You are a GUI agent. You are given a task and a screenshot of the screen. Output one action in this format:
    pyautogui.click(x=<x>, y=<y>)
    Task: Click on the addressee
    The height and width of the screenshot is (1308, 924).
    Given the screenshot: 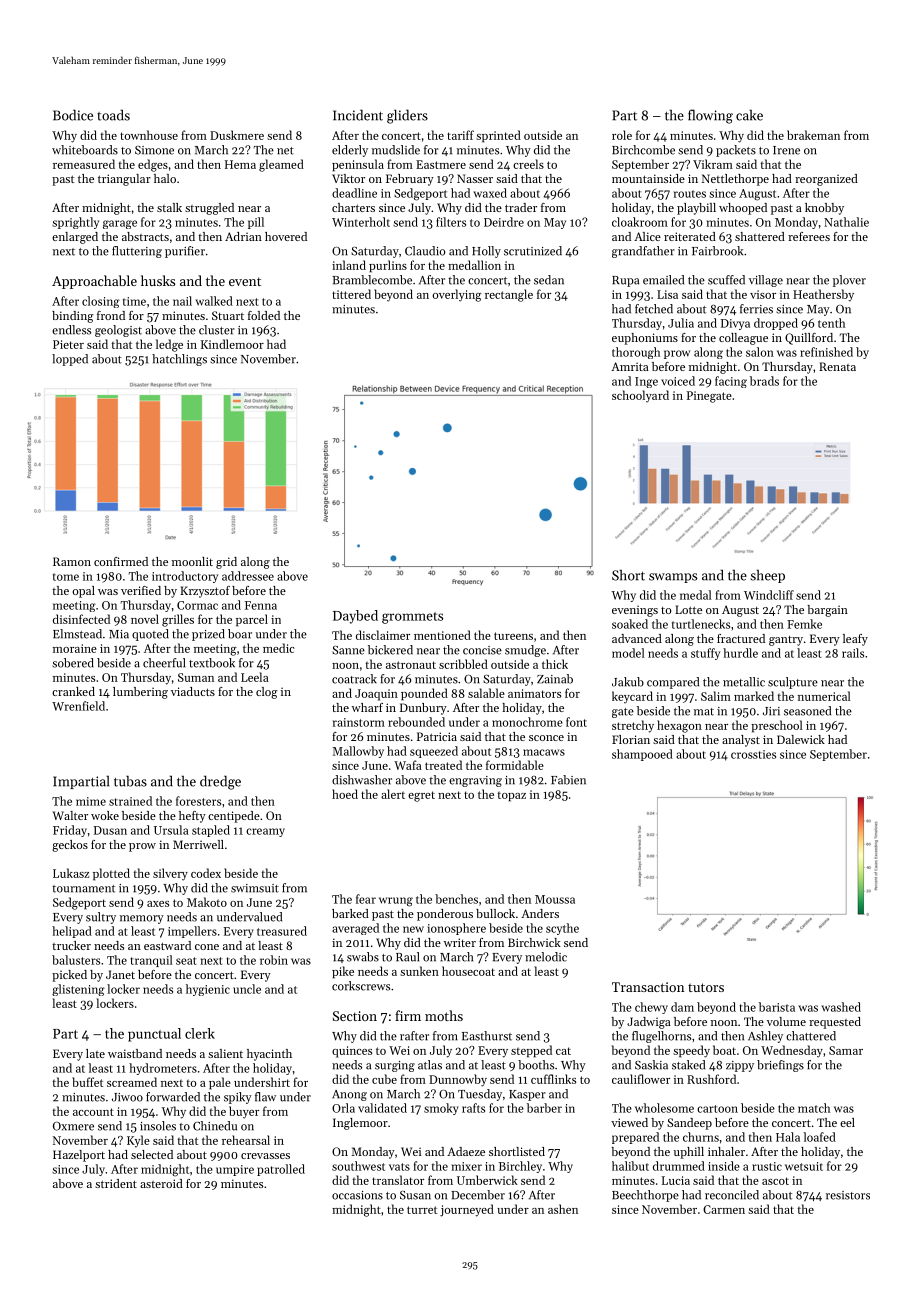 What is the action you would take?
    pyautogui.click(x=248, y=576)
